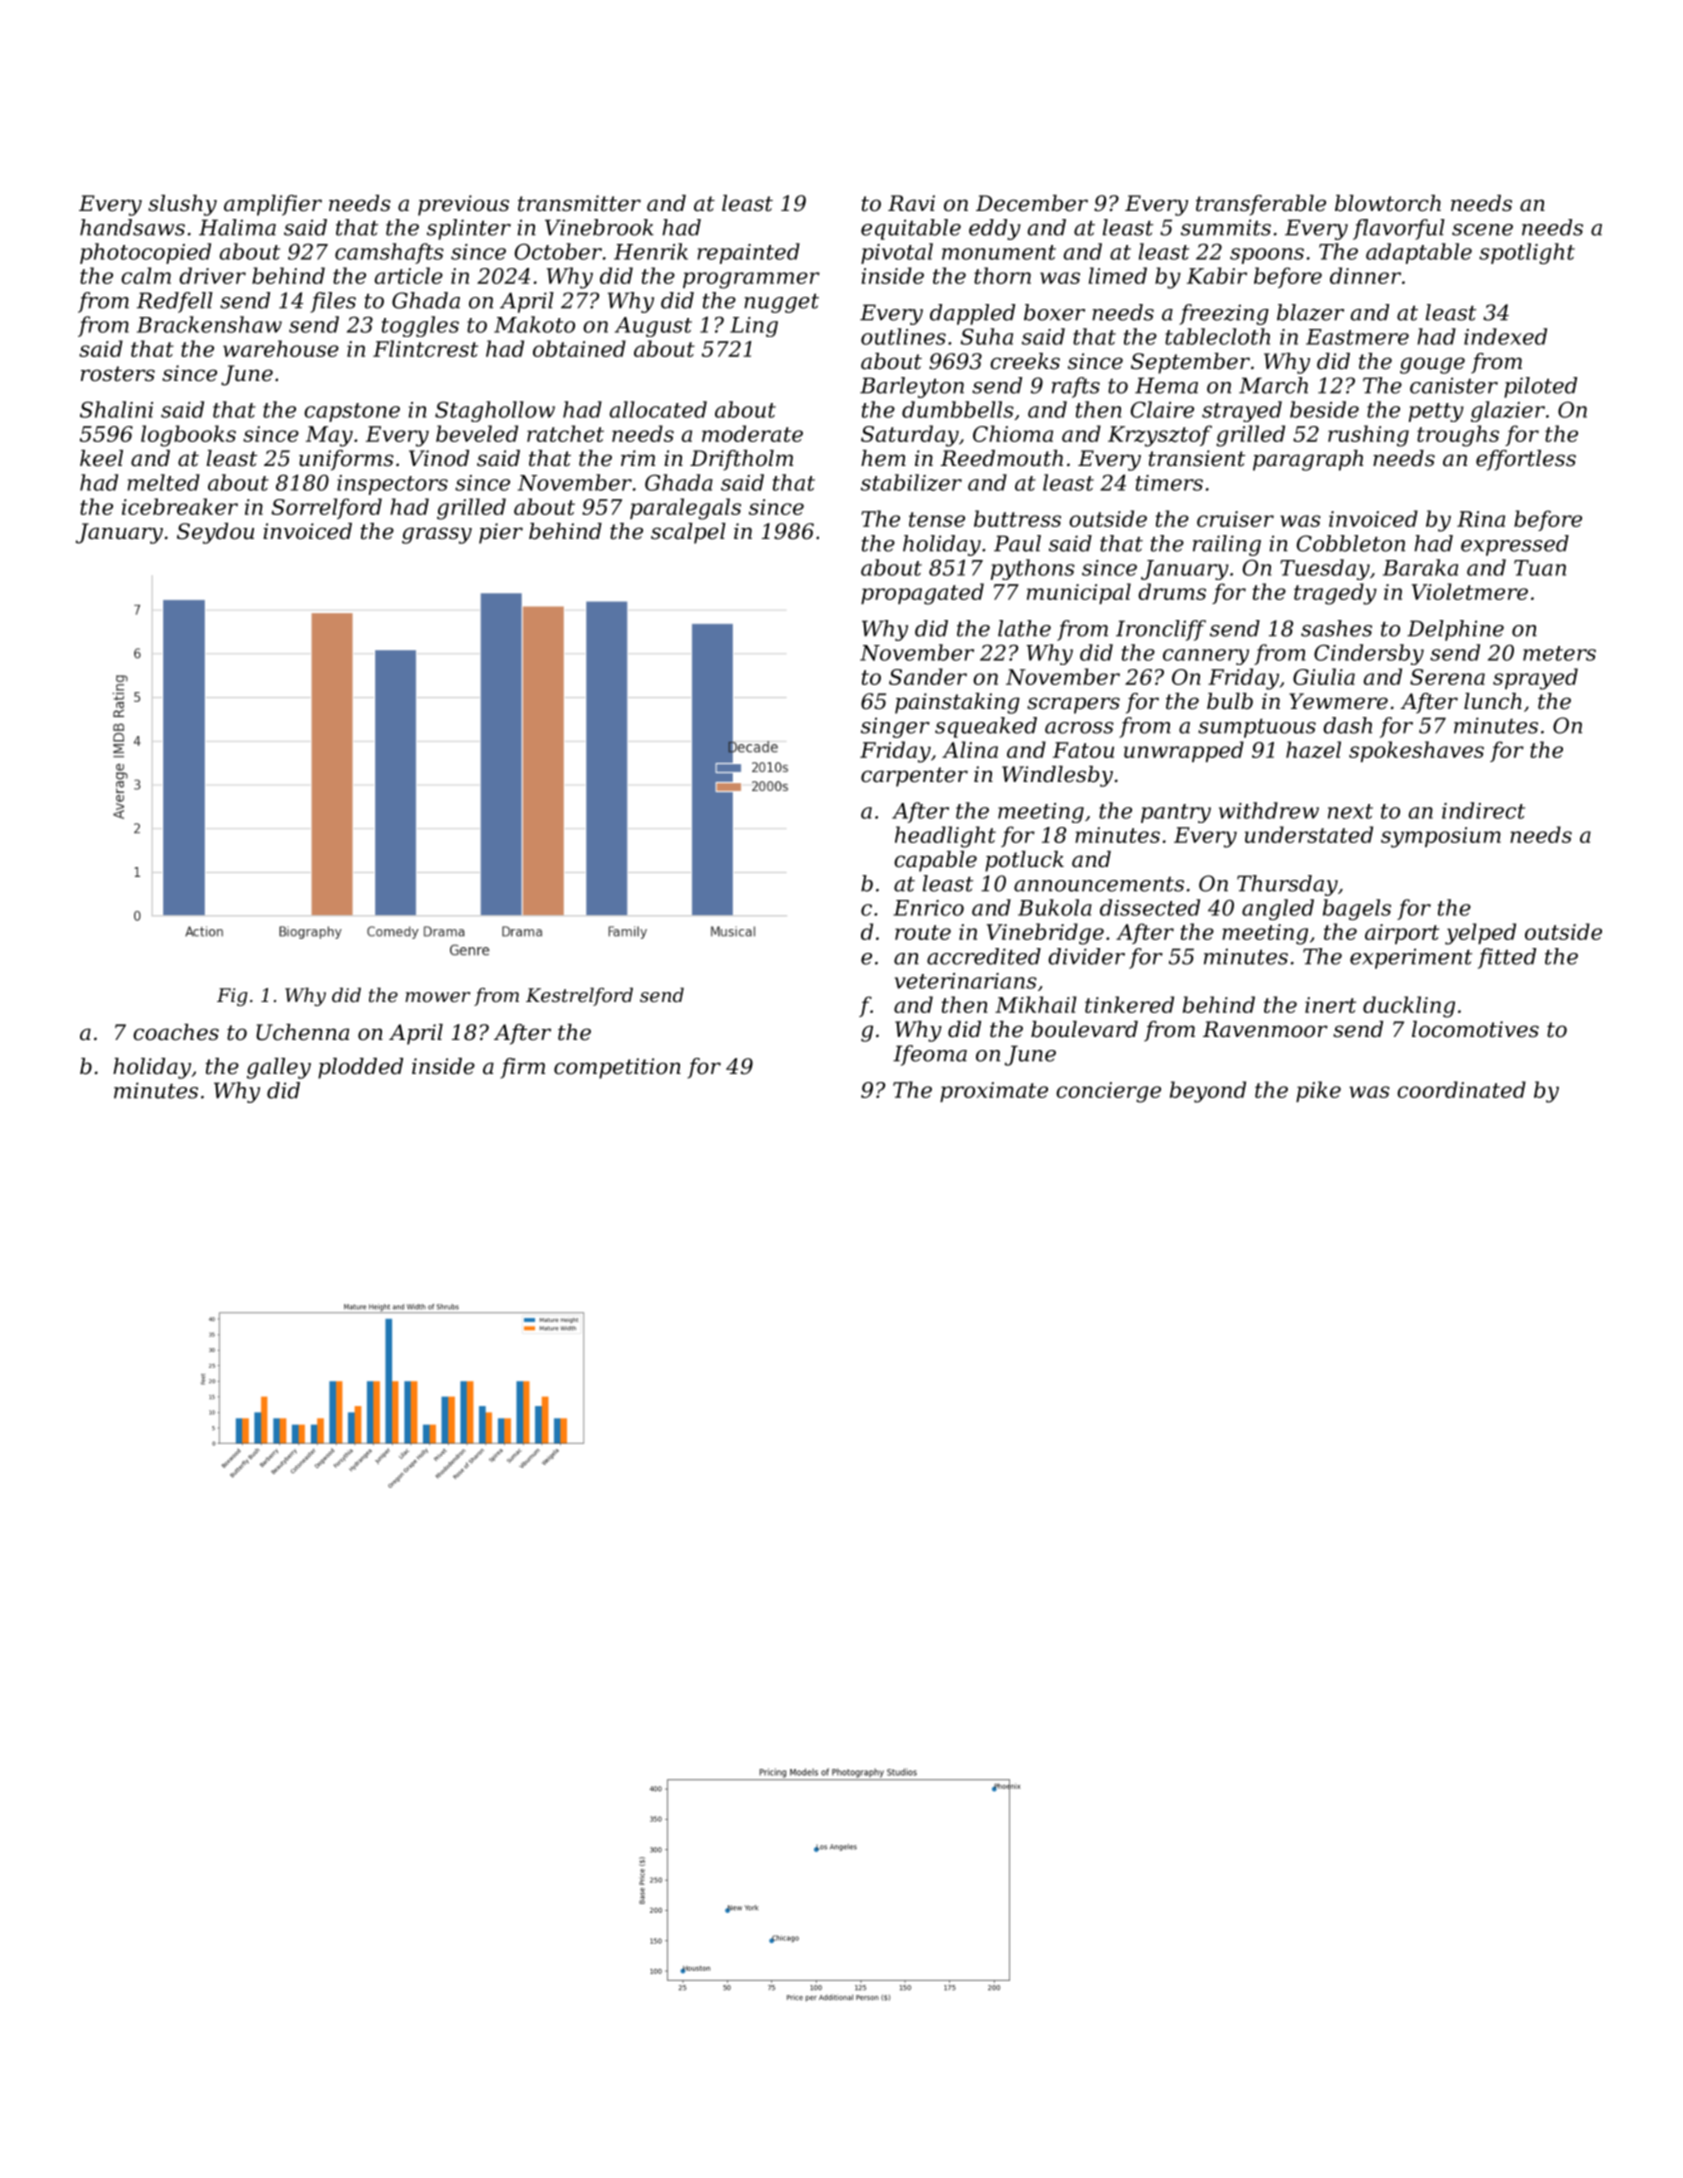 This document has width=1683, height=2178. Describe the element at coordinates (579, 348) in the document. I see `obtained` at that location.
